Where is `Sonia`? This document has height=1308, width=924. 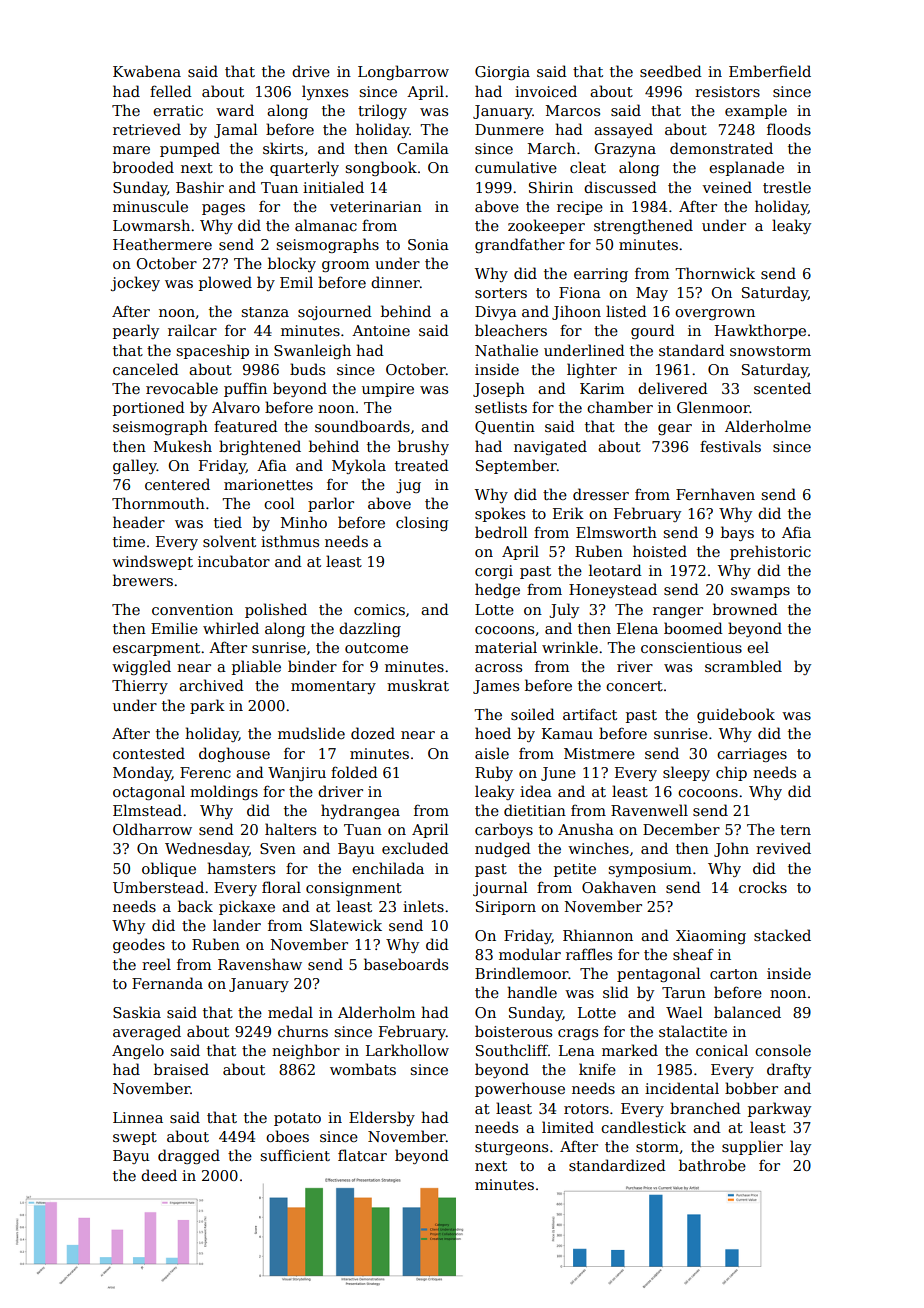 Sonia is located at coordinates (428, 244).
